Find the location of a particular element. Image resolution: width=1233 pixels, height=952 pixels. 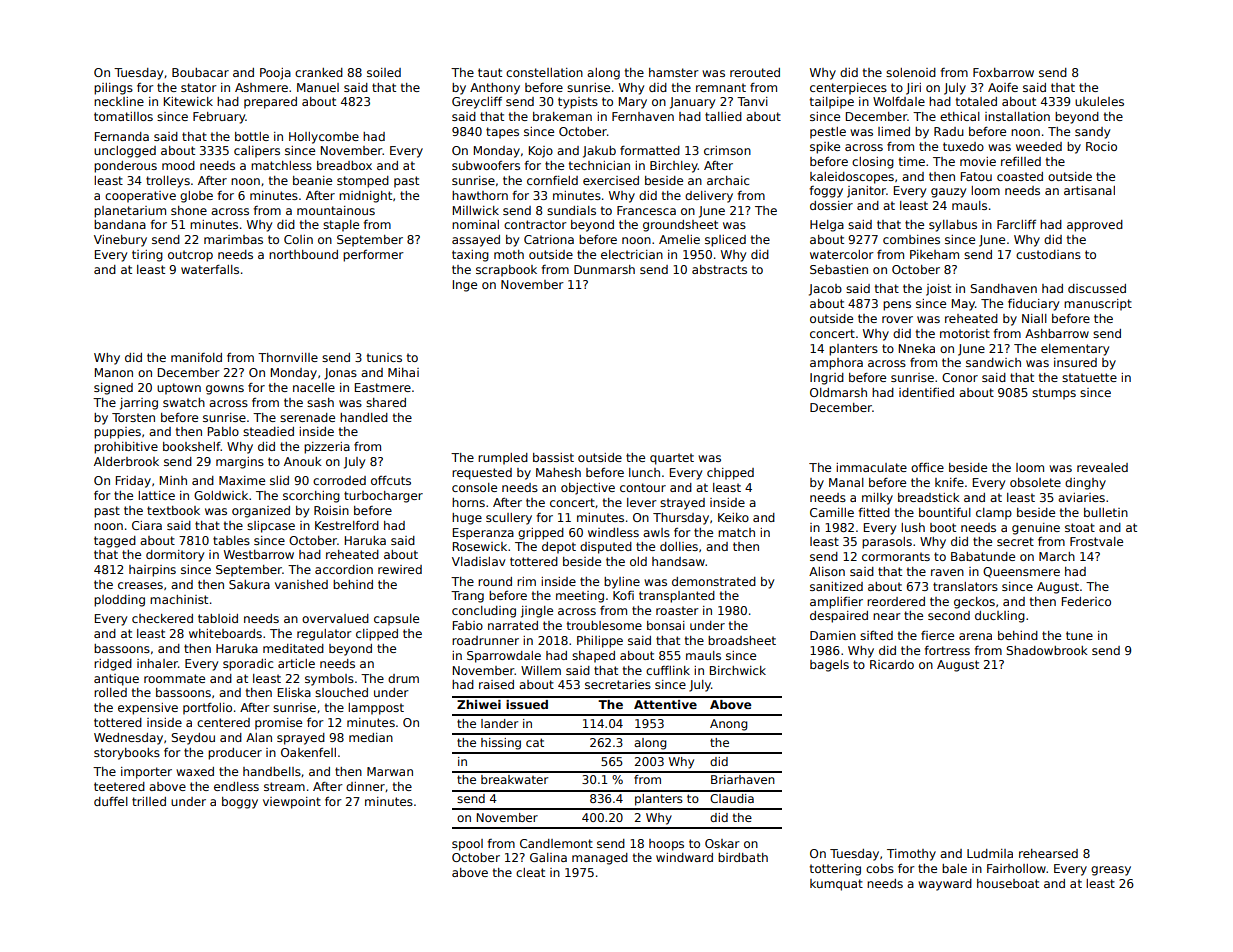

tagged is located at coordinates (115, 542).
